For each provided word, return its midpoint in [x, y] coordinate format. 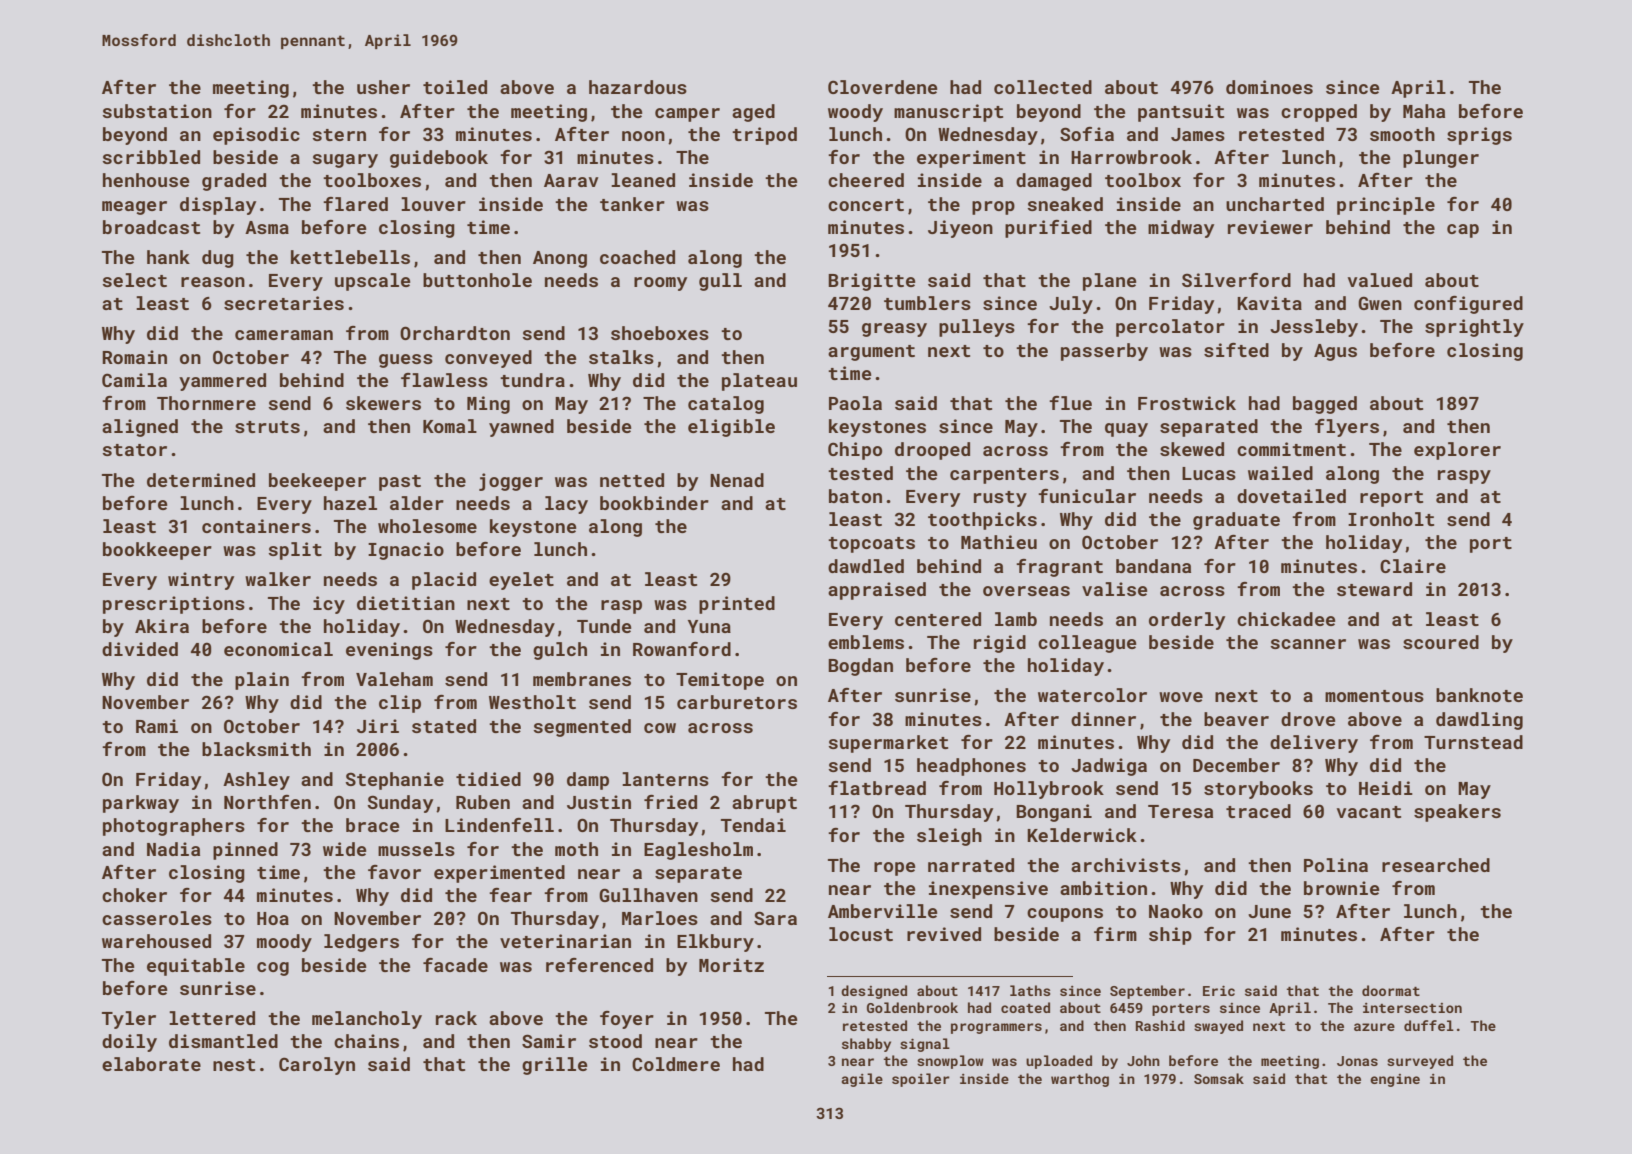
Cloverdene [882, 87]
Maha [1424, 111]
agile [862, 1080]
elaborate [151, 1064]
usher [383, 87]
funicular [1087, 496]
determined [201, 480]
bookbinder [654, 503]
